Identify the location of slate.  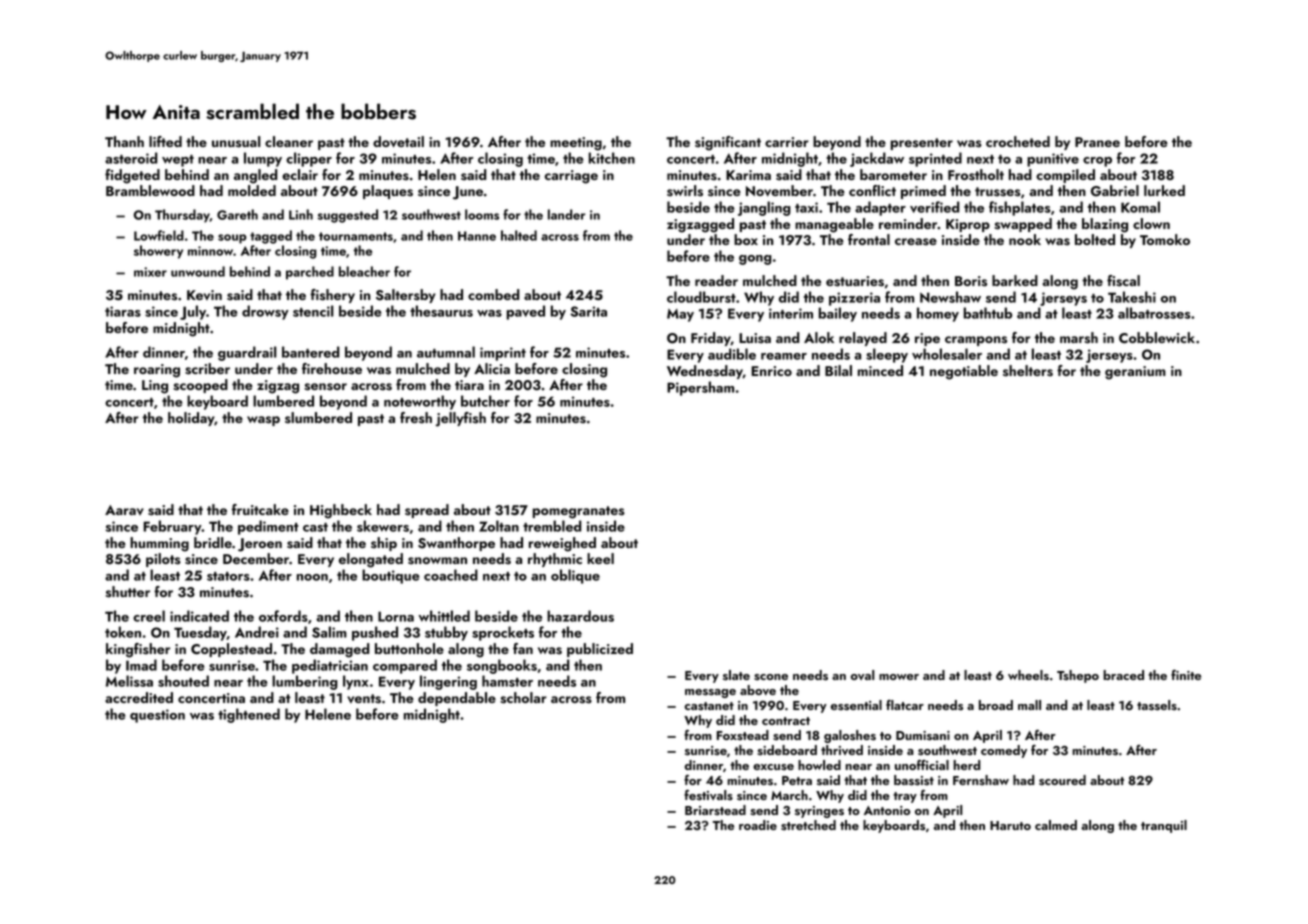
(736, 675).
